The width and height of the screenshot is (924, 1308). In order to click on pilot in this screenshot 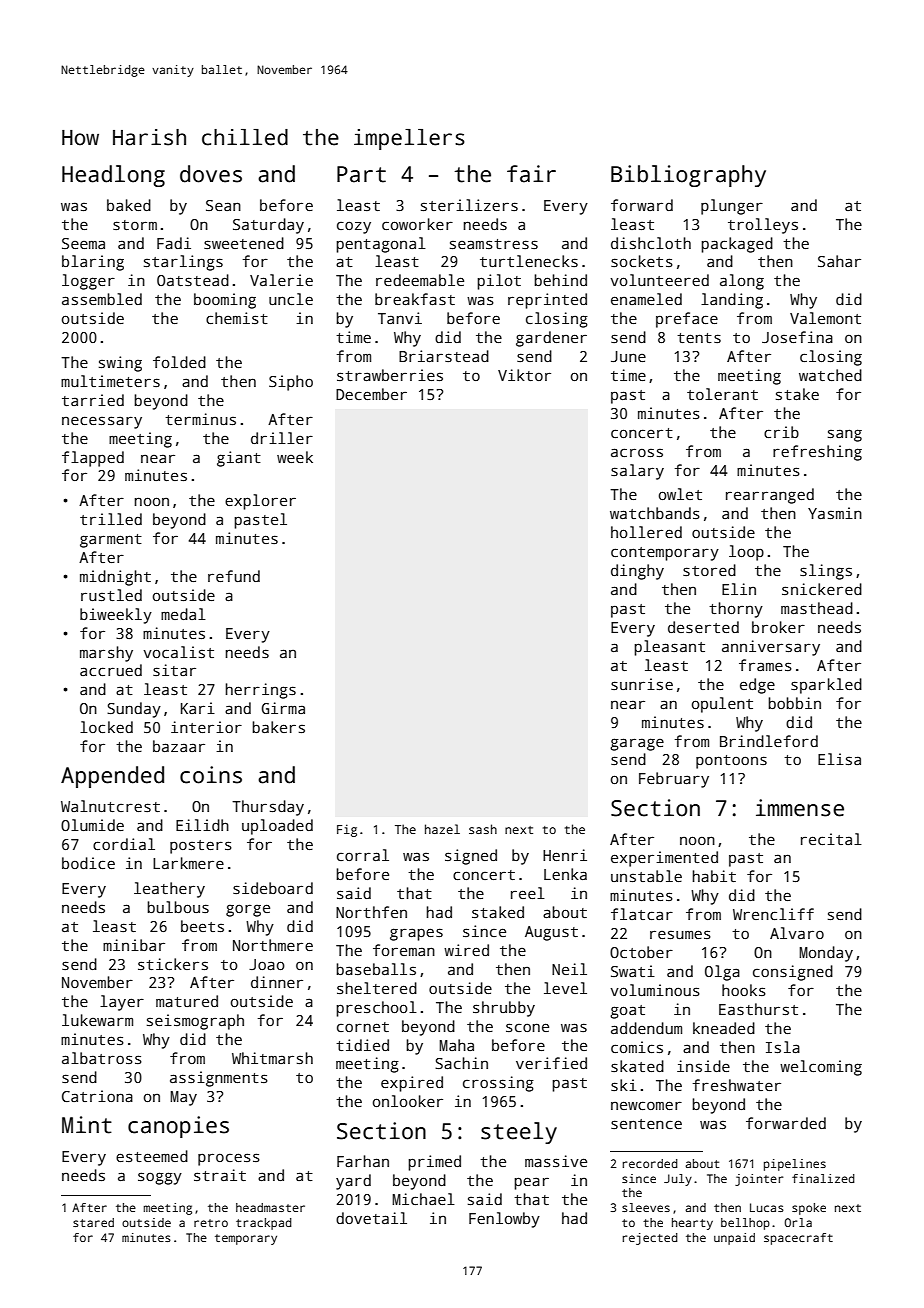, I will do `click(499, 282)`.
